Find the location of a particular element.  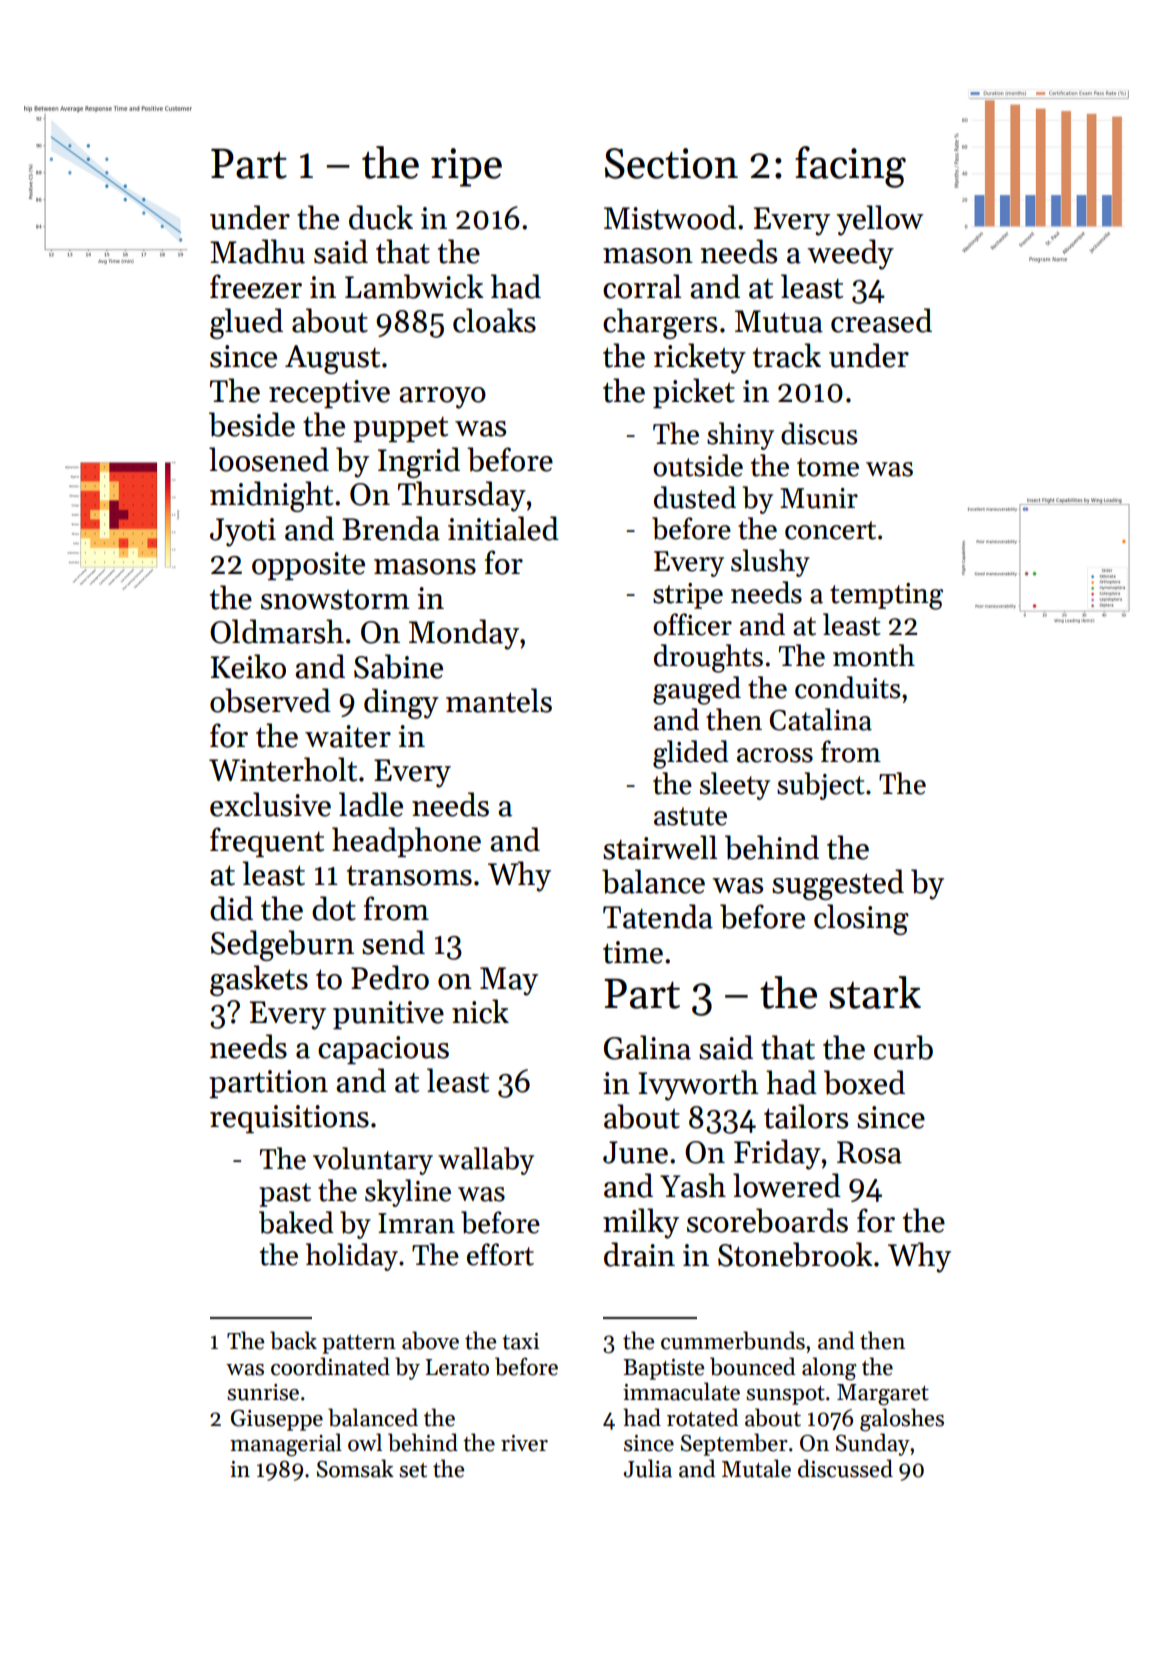

astute is located at coordinates (690, 816).
